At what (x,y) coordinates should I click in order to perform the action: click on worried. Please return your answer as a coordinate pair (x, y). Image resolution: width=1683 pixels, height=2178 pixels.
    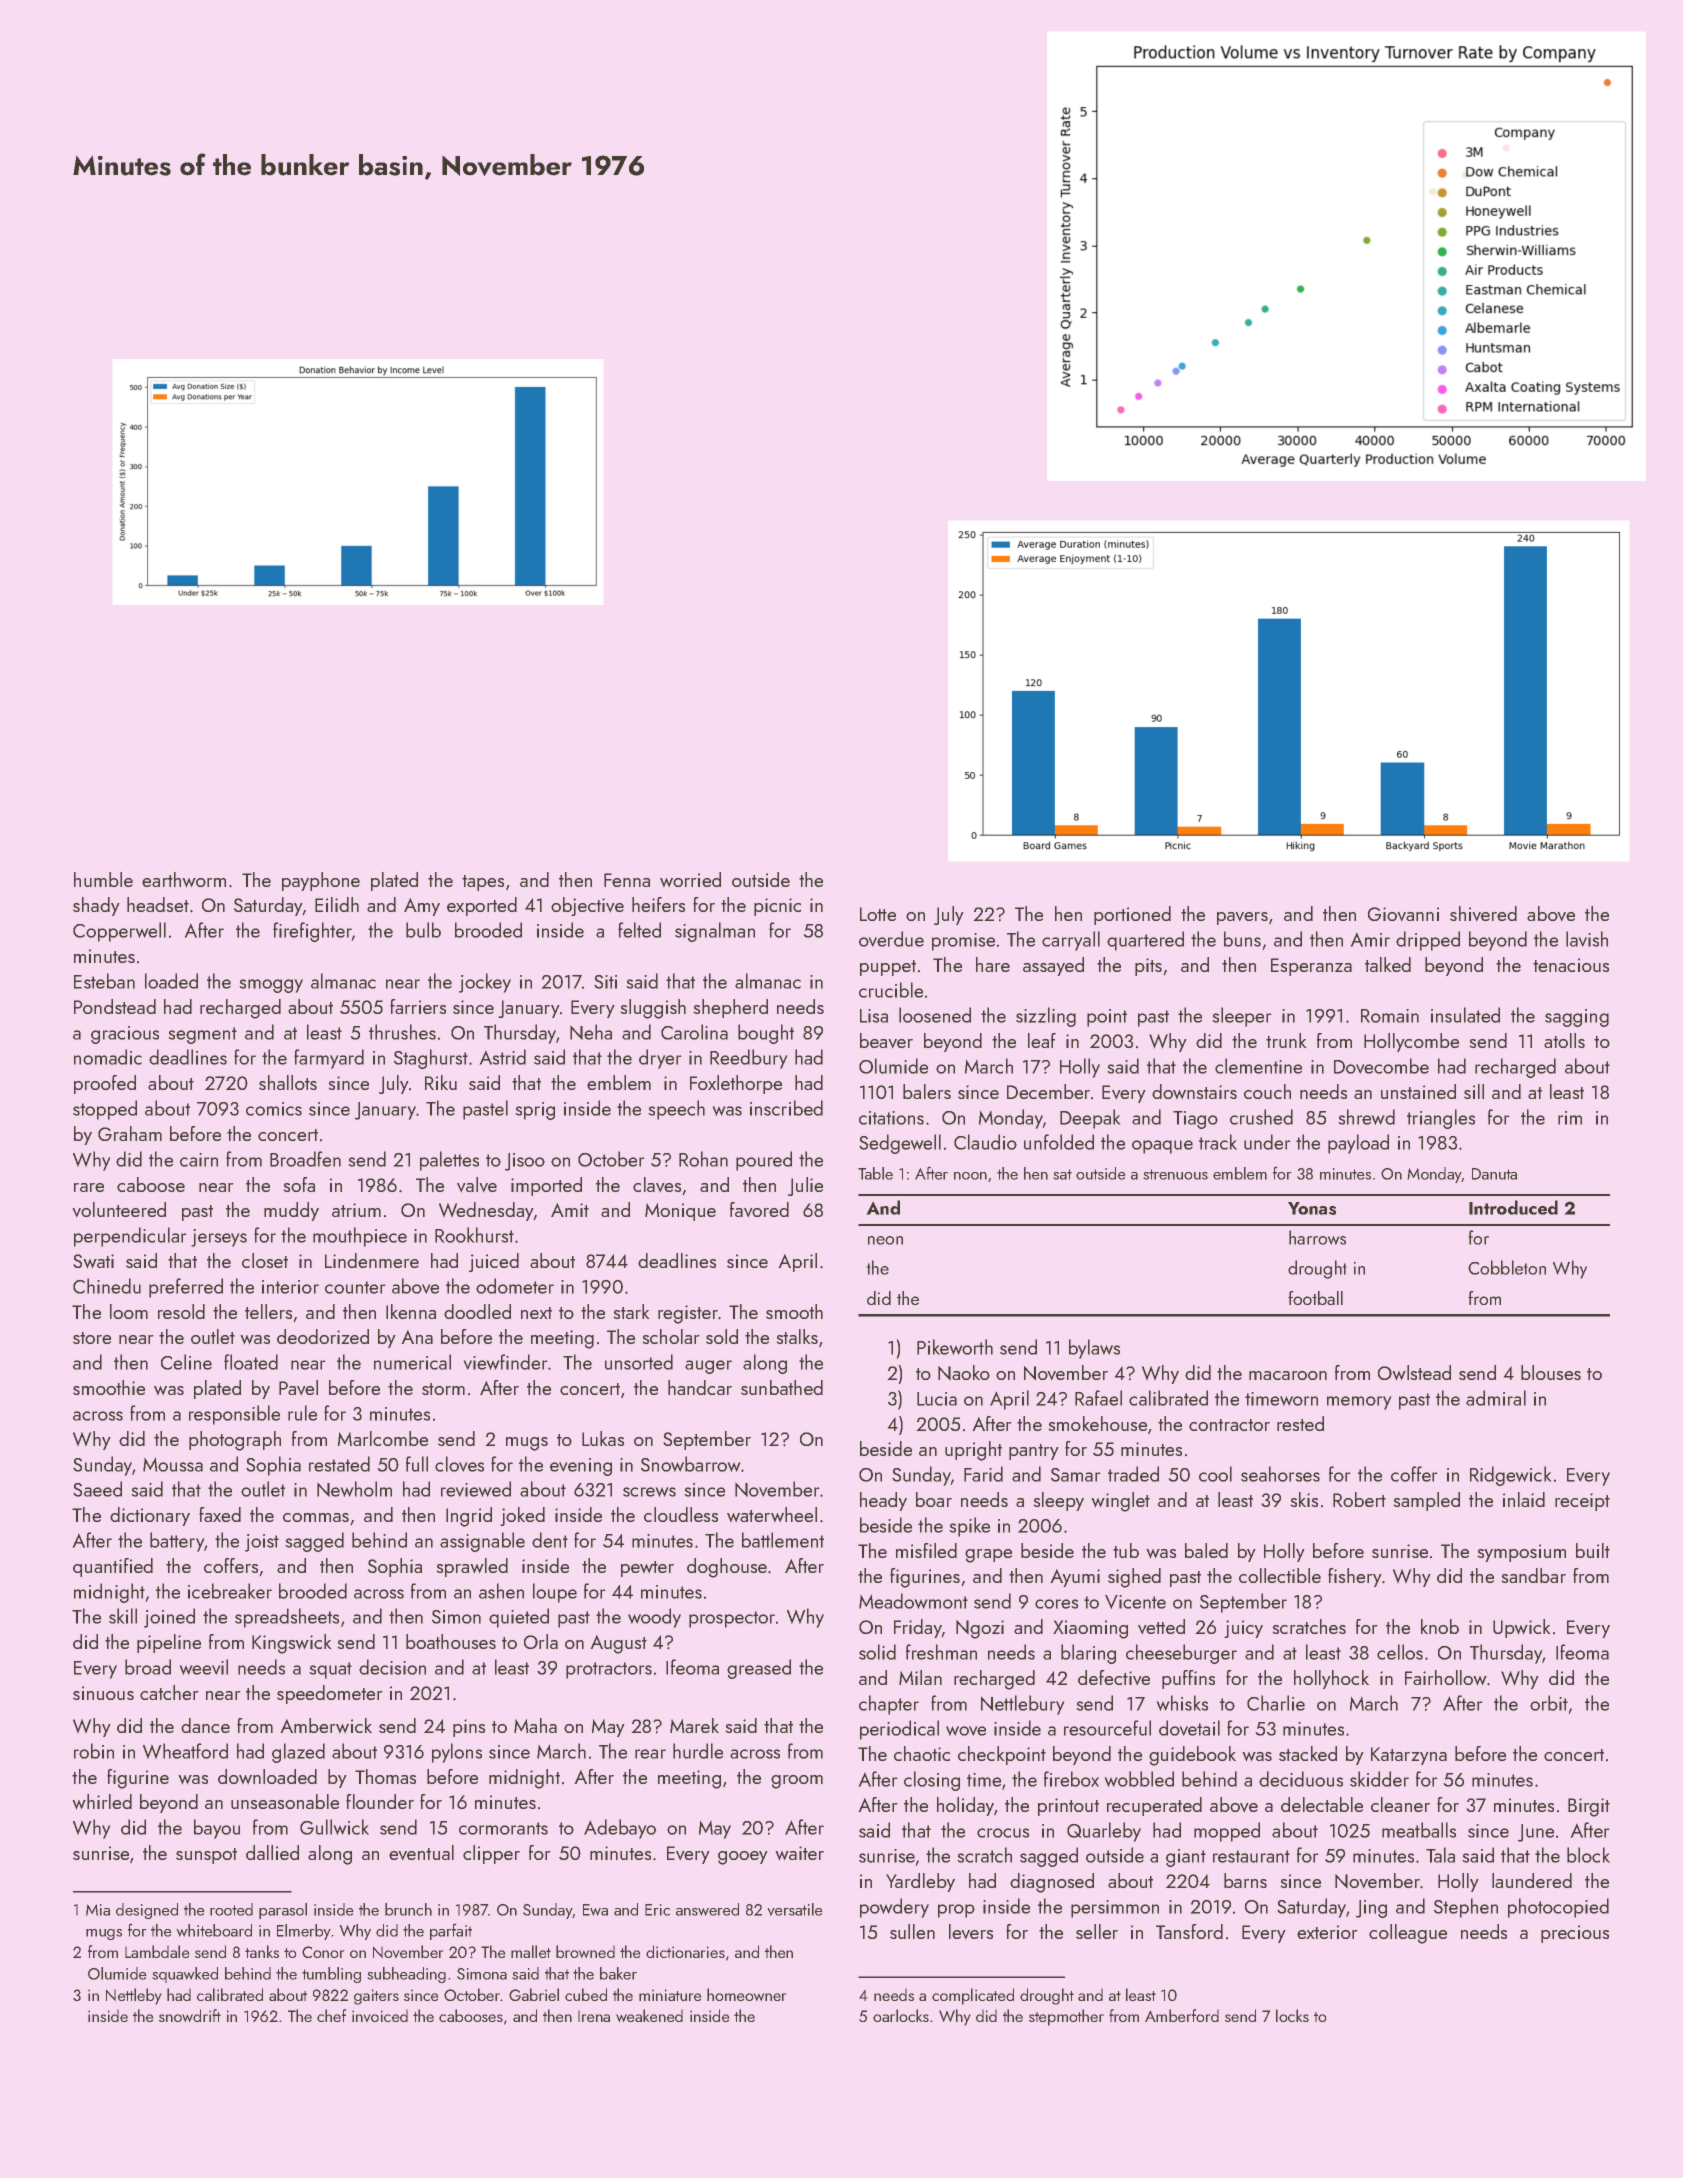
    Looking at the image, I should click on (690, 880).
